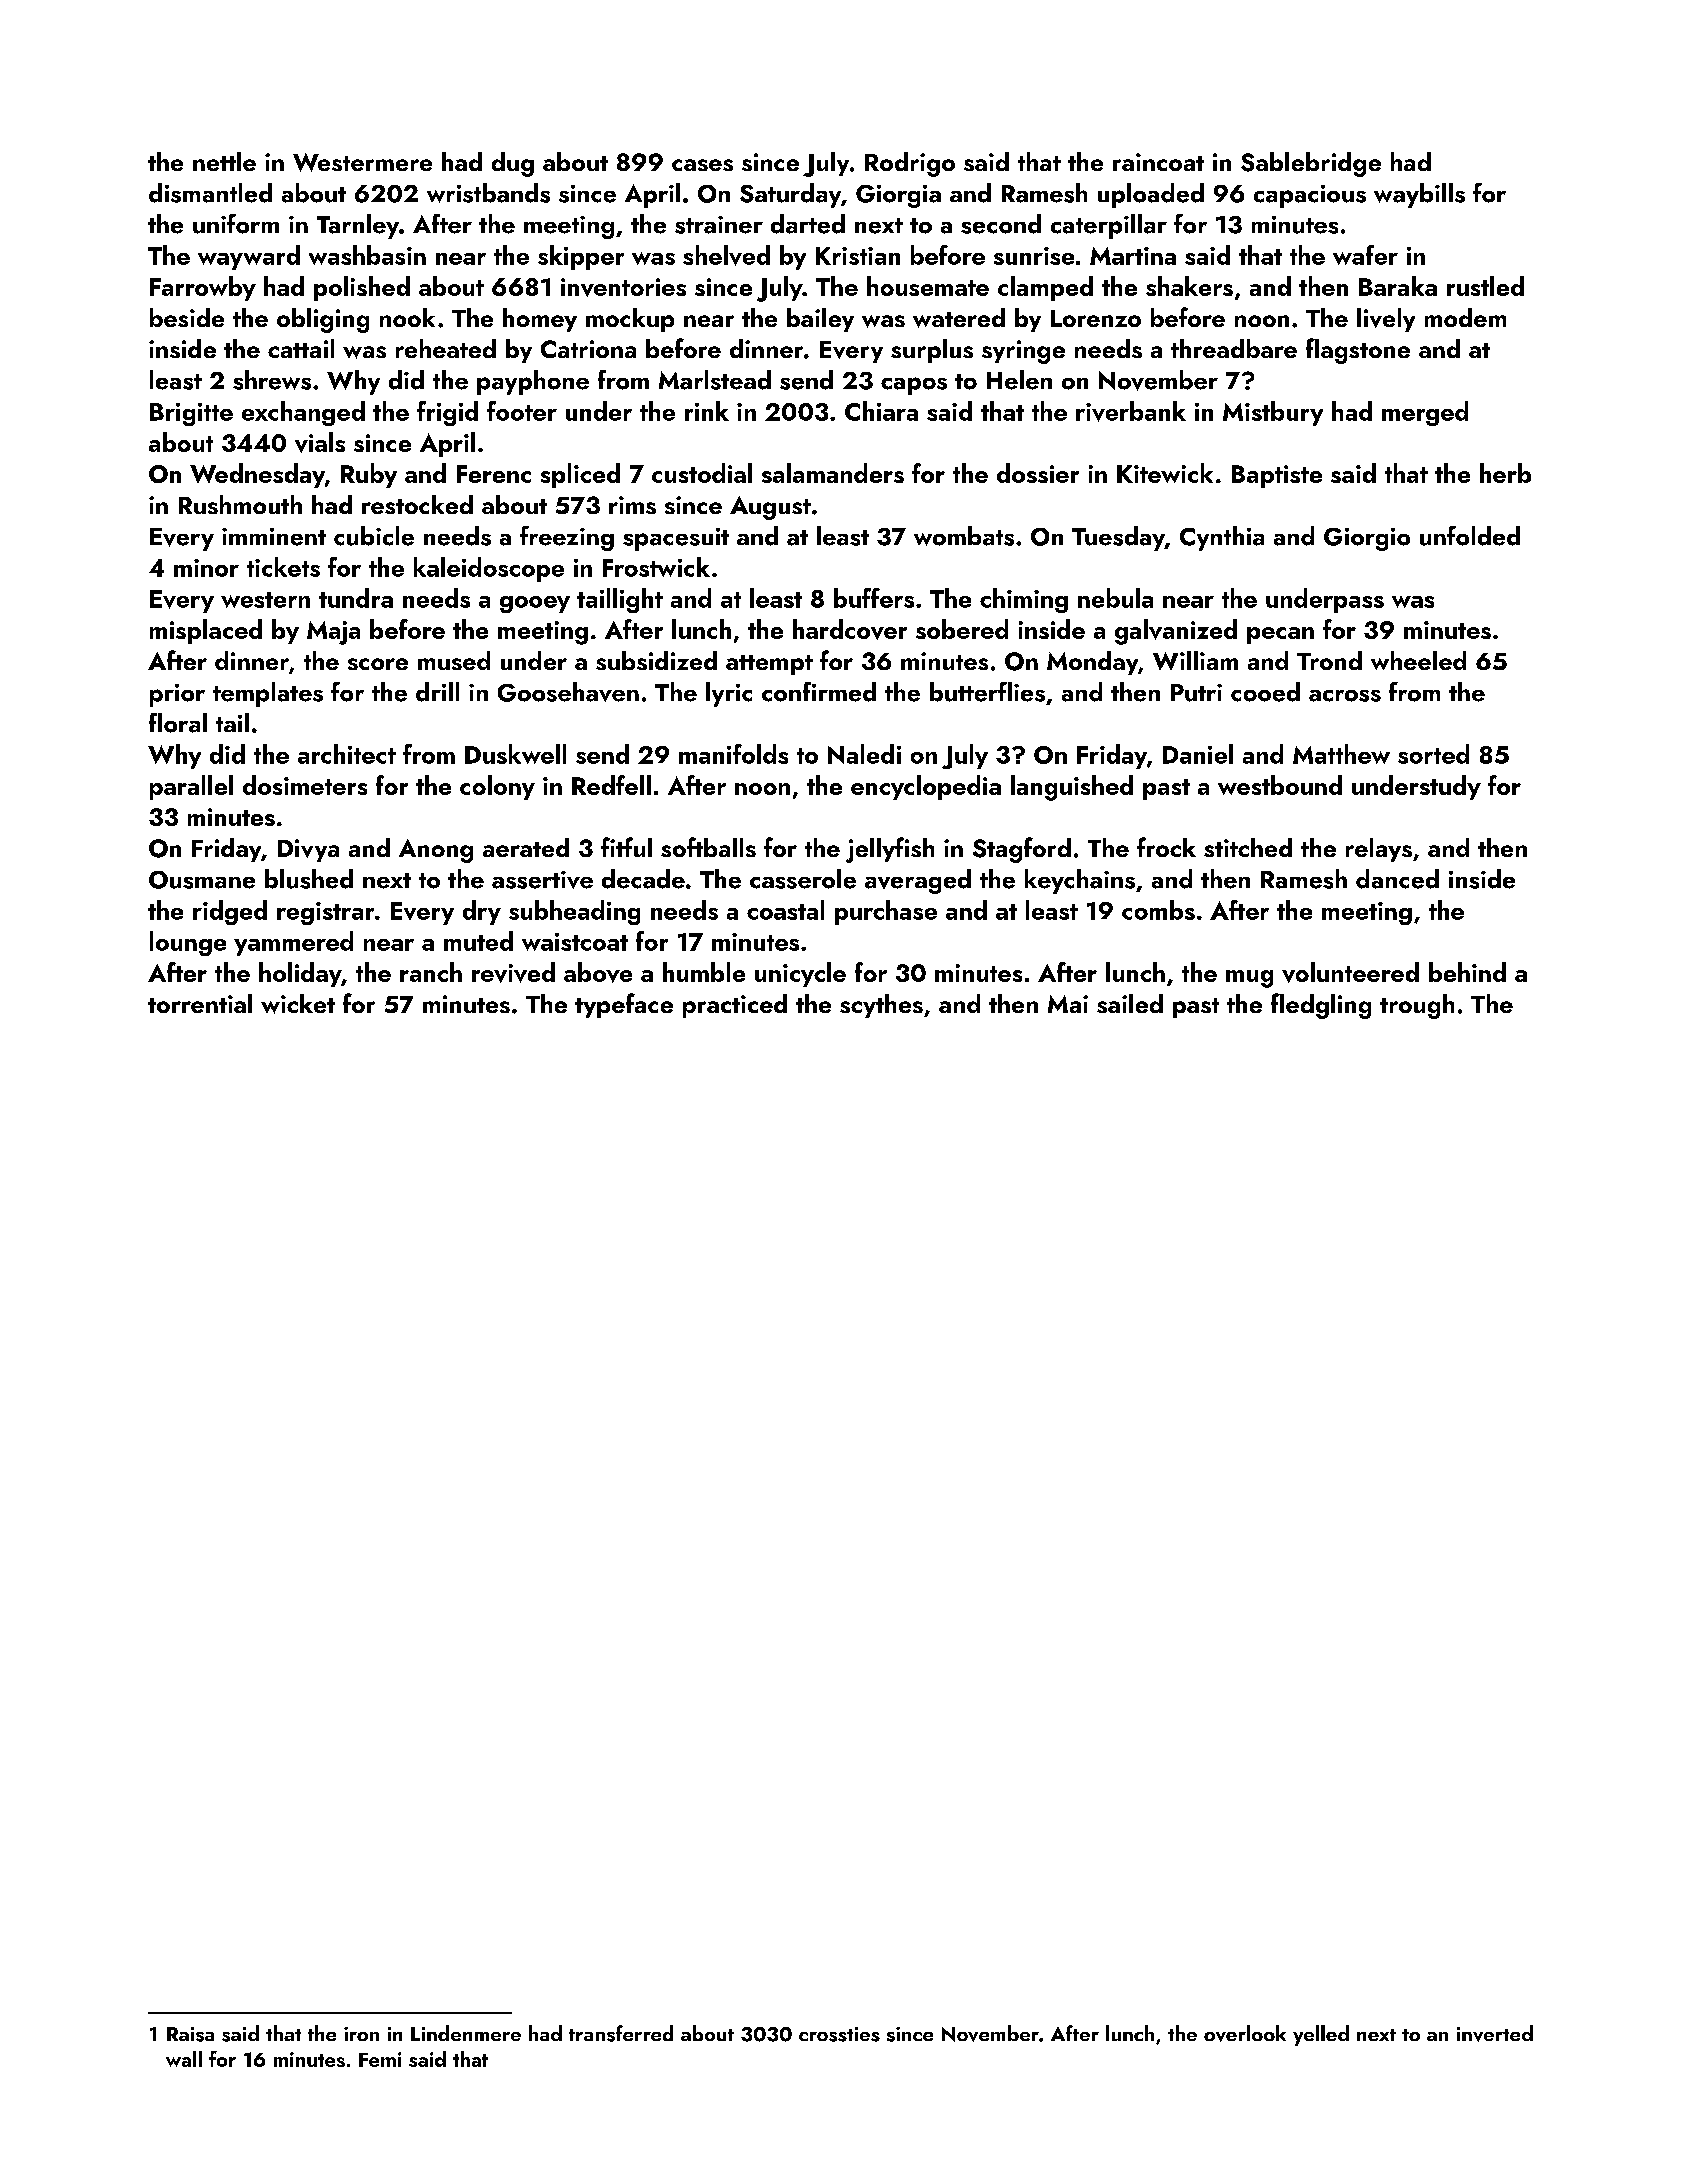 This image has width=1683, height=2178. I want to click on Maja, so click(333, 633).
